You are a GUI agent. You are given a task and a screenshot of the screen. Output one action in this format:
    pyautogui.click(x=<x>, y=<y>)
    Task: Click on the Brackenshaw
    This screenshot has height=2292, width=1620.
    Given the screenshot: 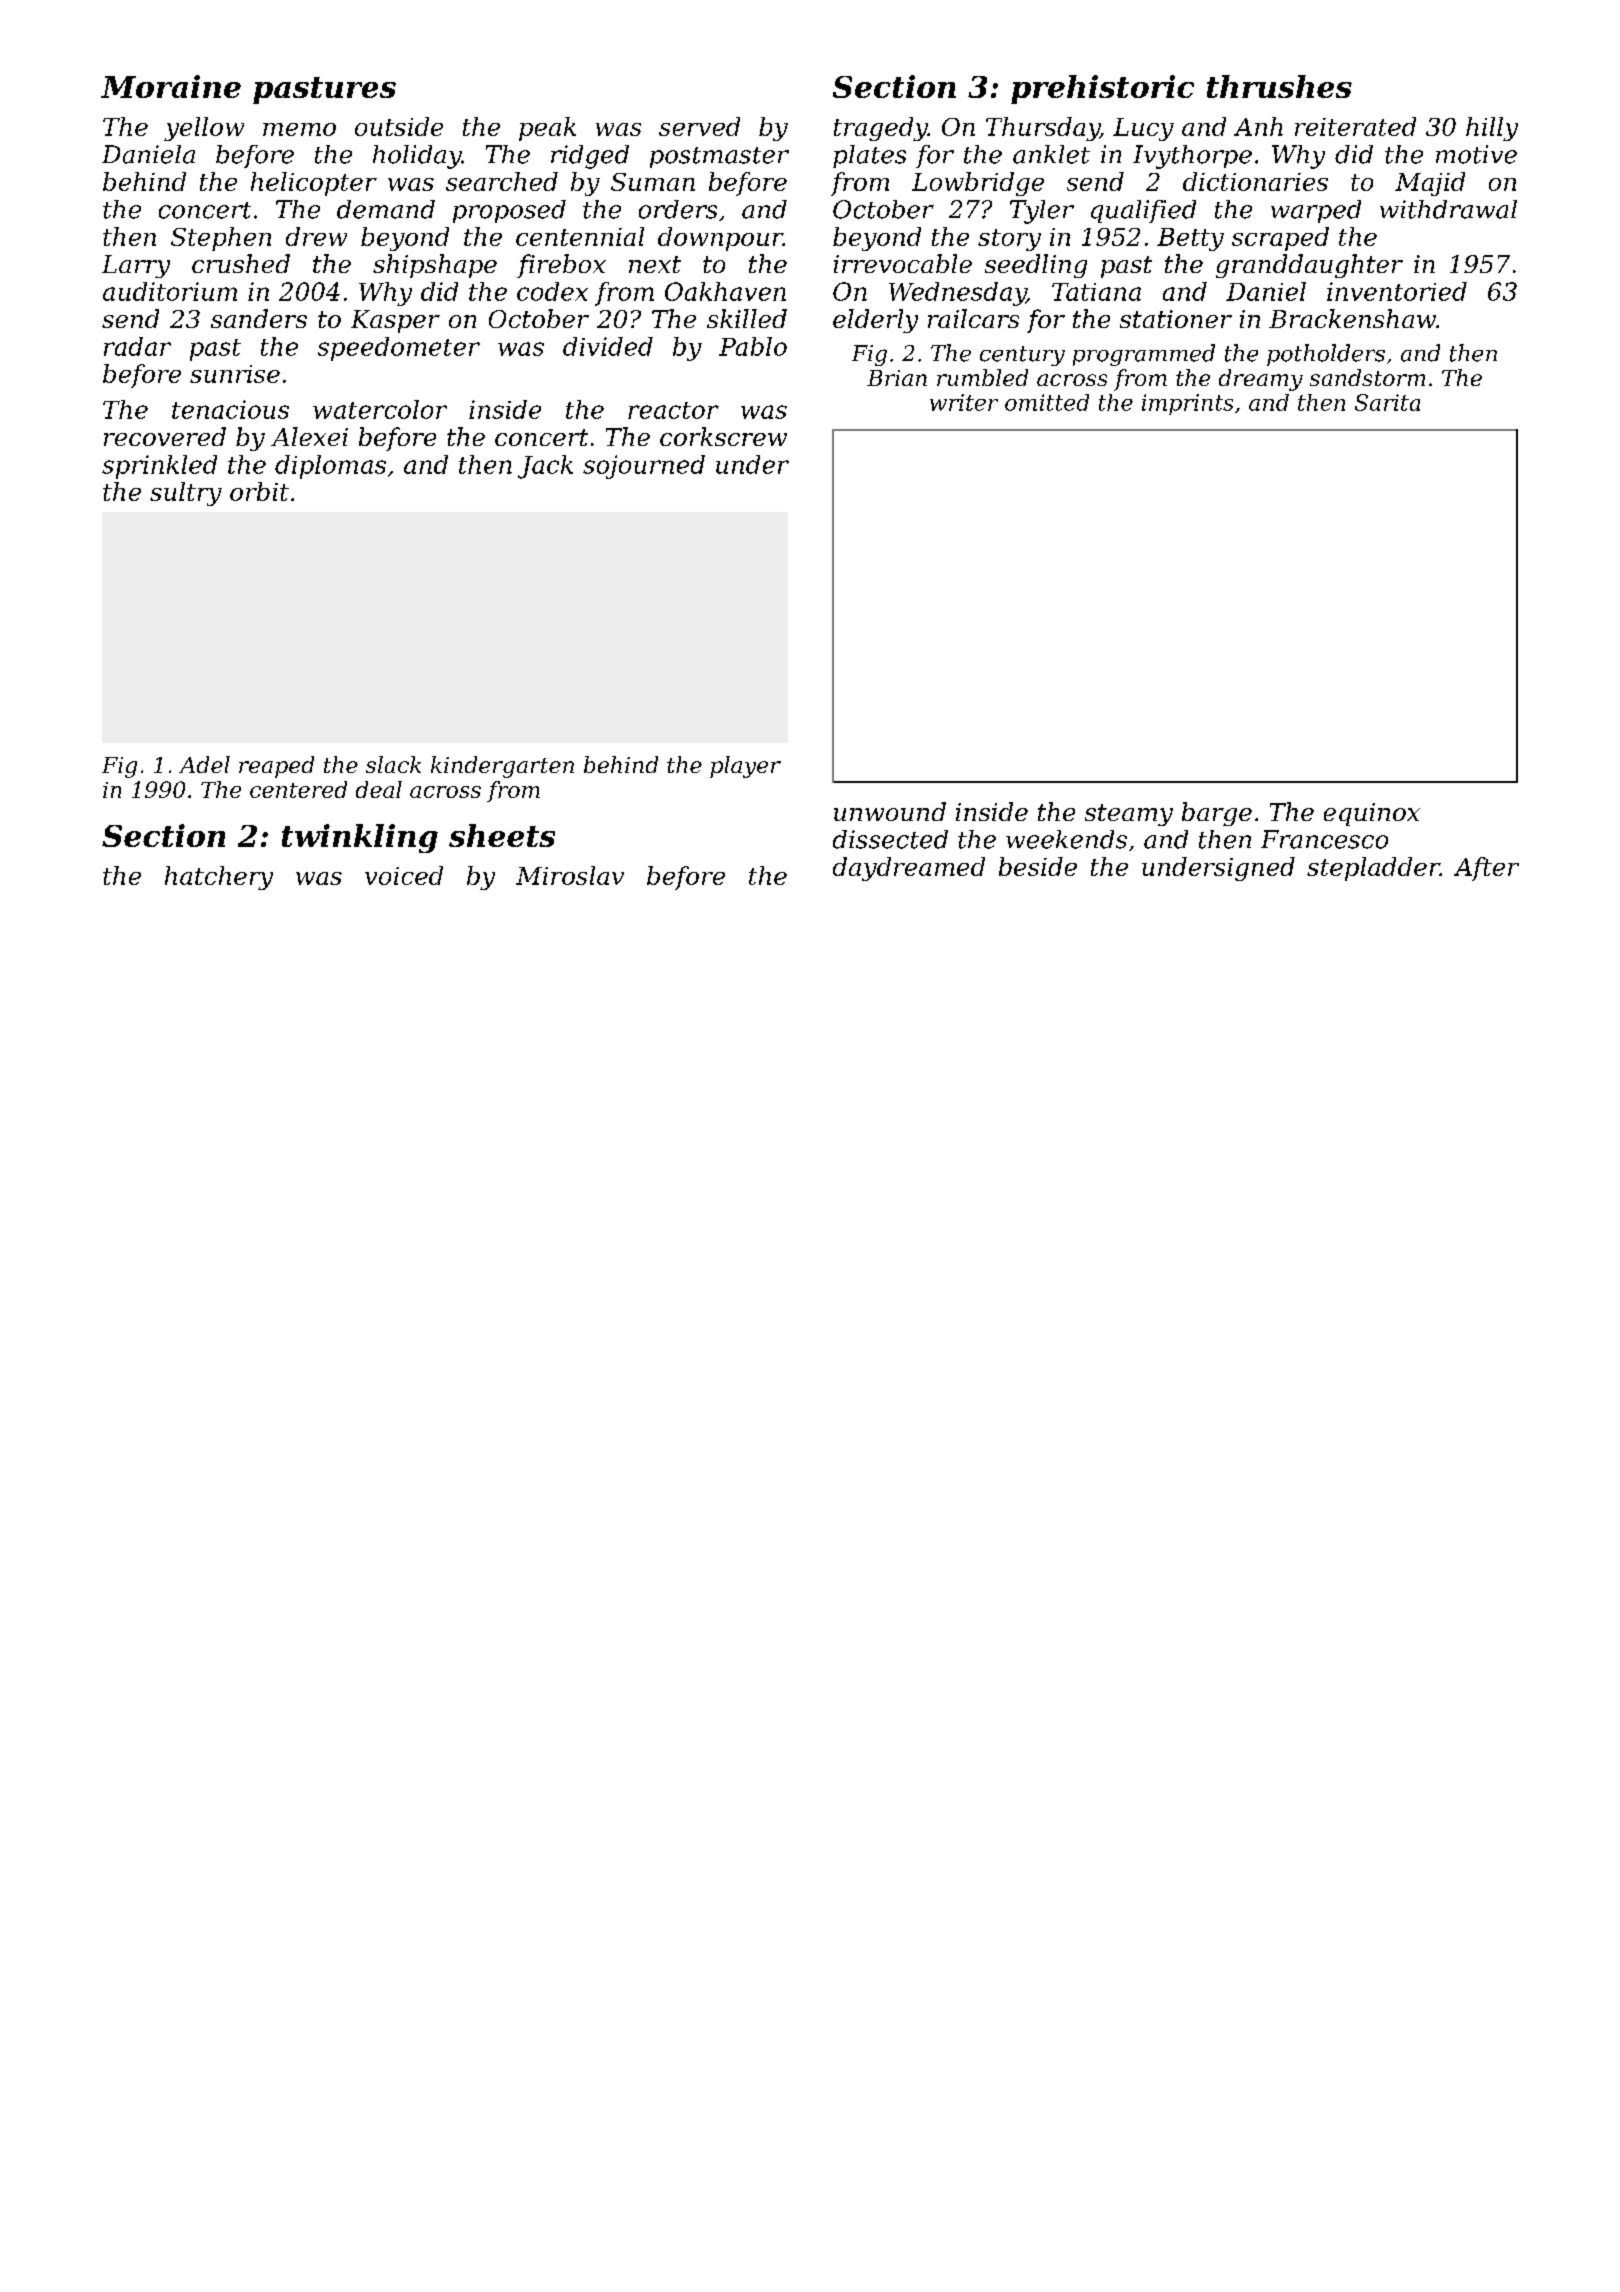 What is the action you would take?
    pyautogui.click(x=1352, y=318)
